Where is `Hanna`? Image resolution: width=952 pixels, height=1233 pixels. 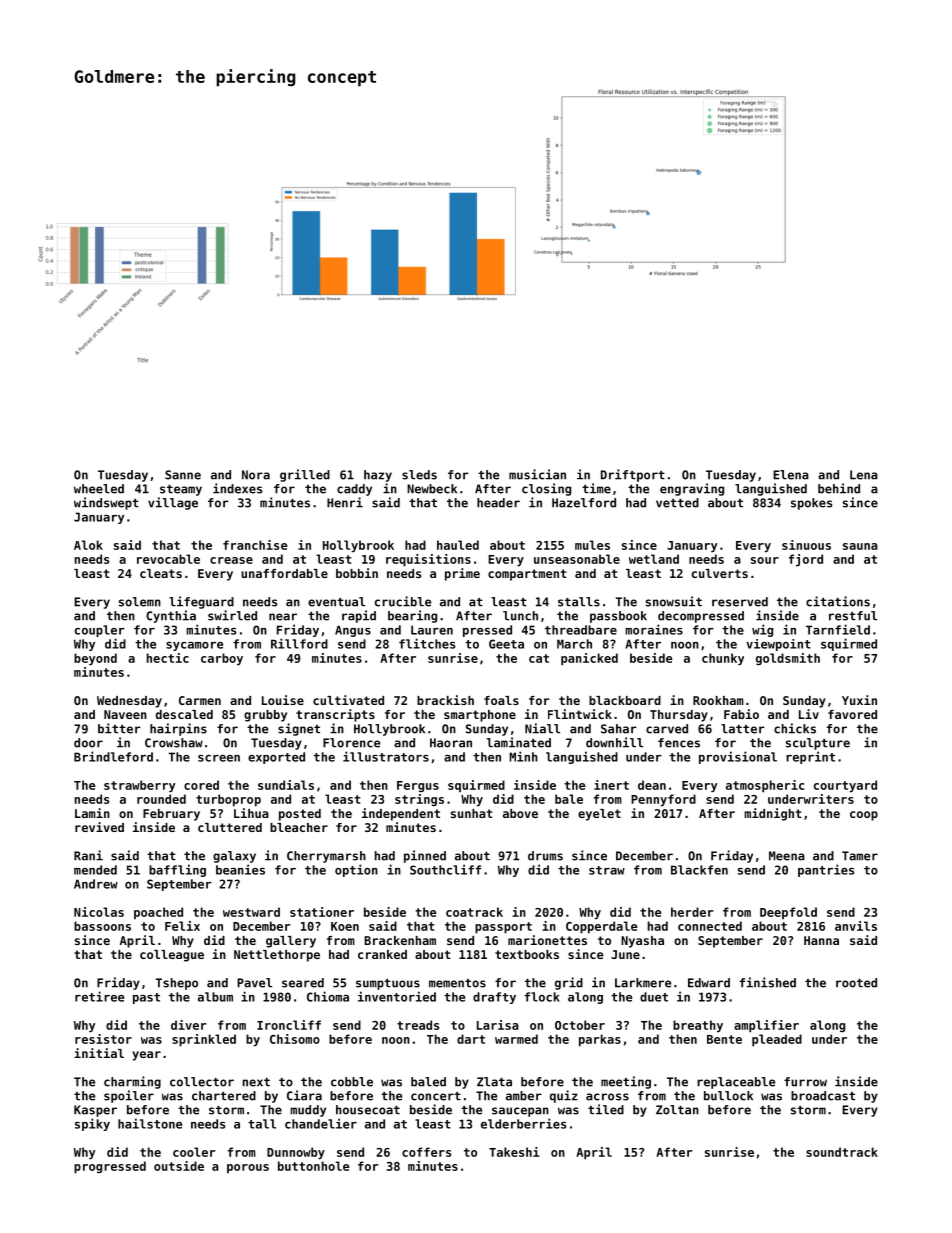 Hanna is located at coordinates (821, 940).
